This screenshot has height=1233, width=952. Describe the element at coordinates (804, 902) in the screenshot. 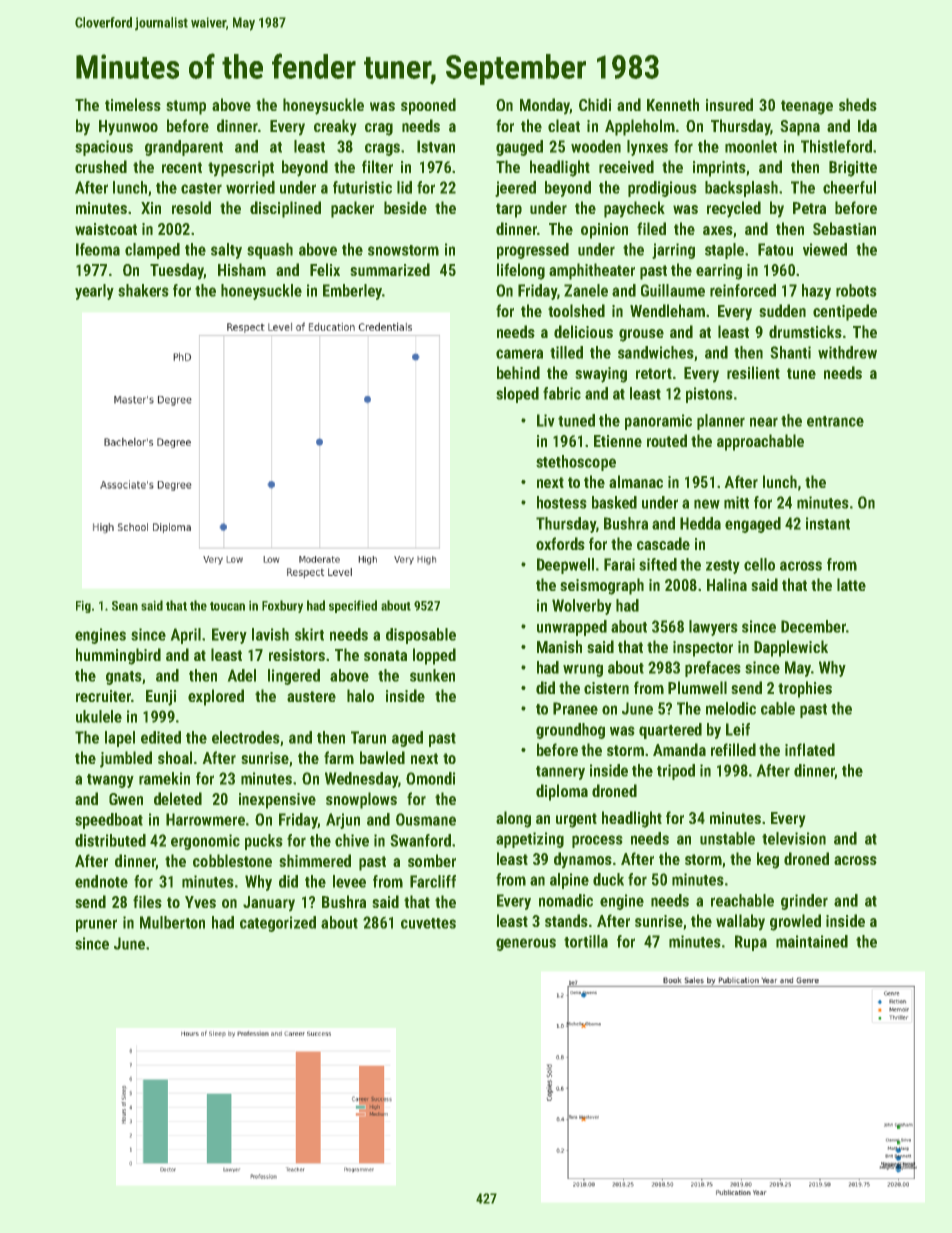

I see `grinder` at that location.
